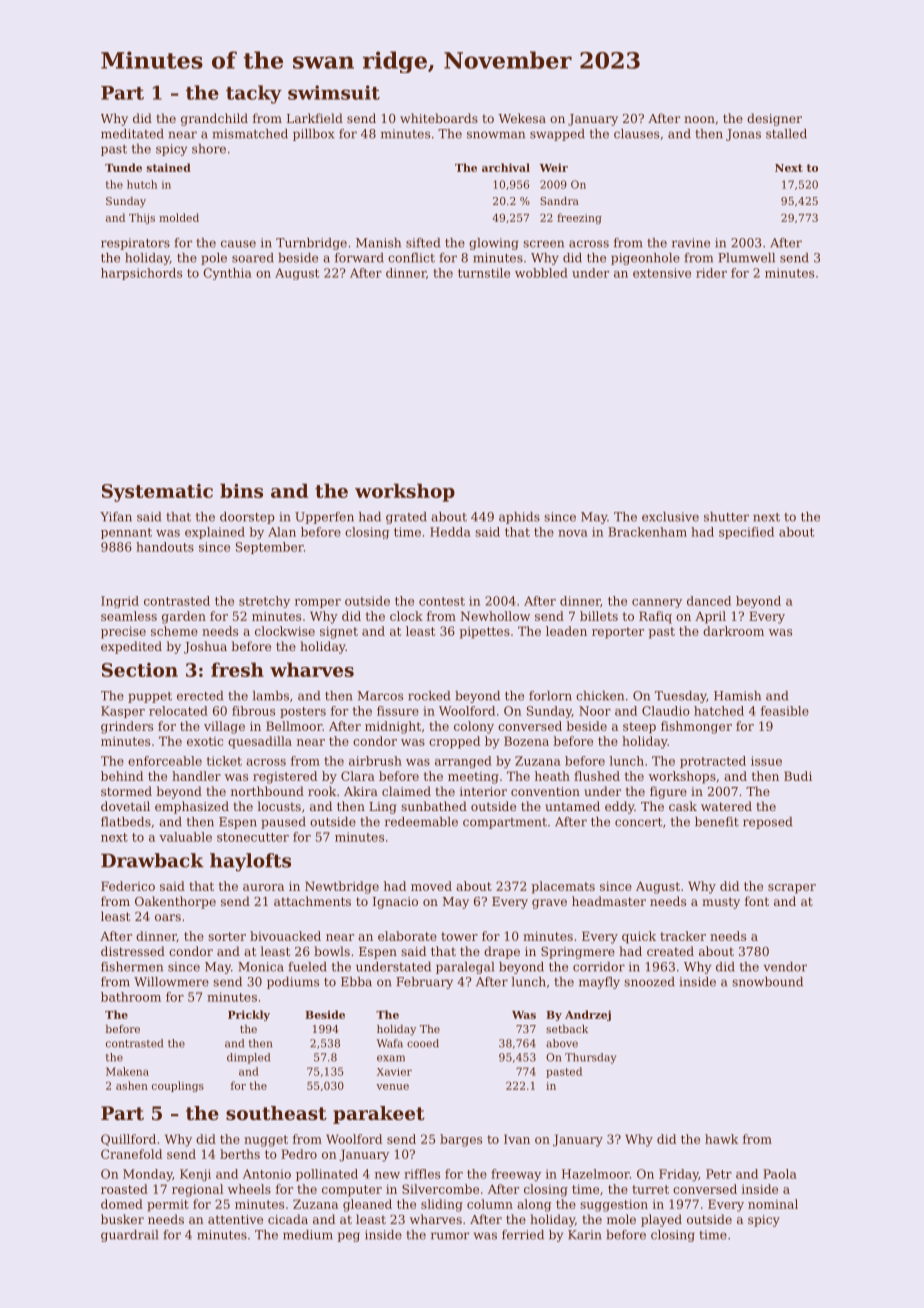 The height and width of the screenshot is (1308, 924). What do you see at coordinates (699, 119) in the screenshot?
I see `noon` at bounding box center [699, 119].
